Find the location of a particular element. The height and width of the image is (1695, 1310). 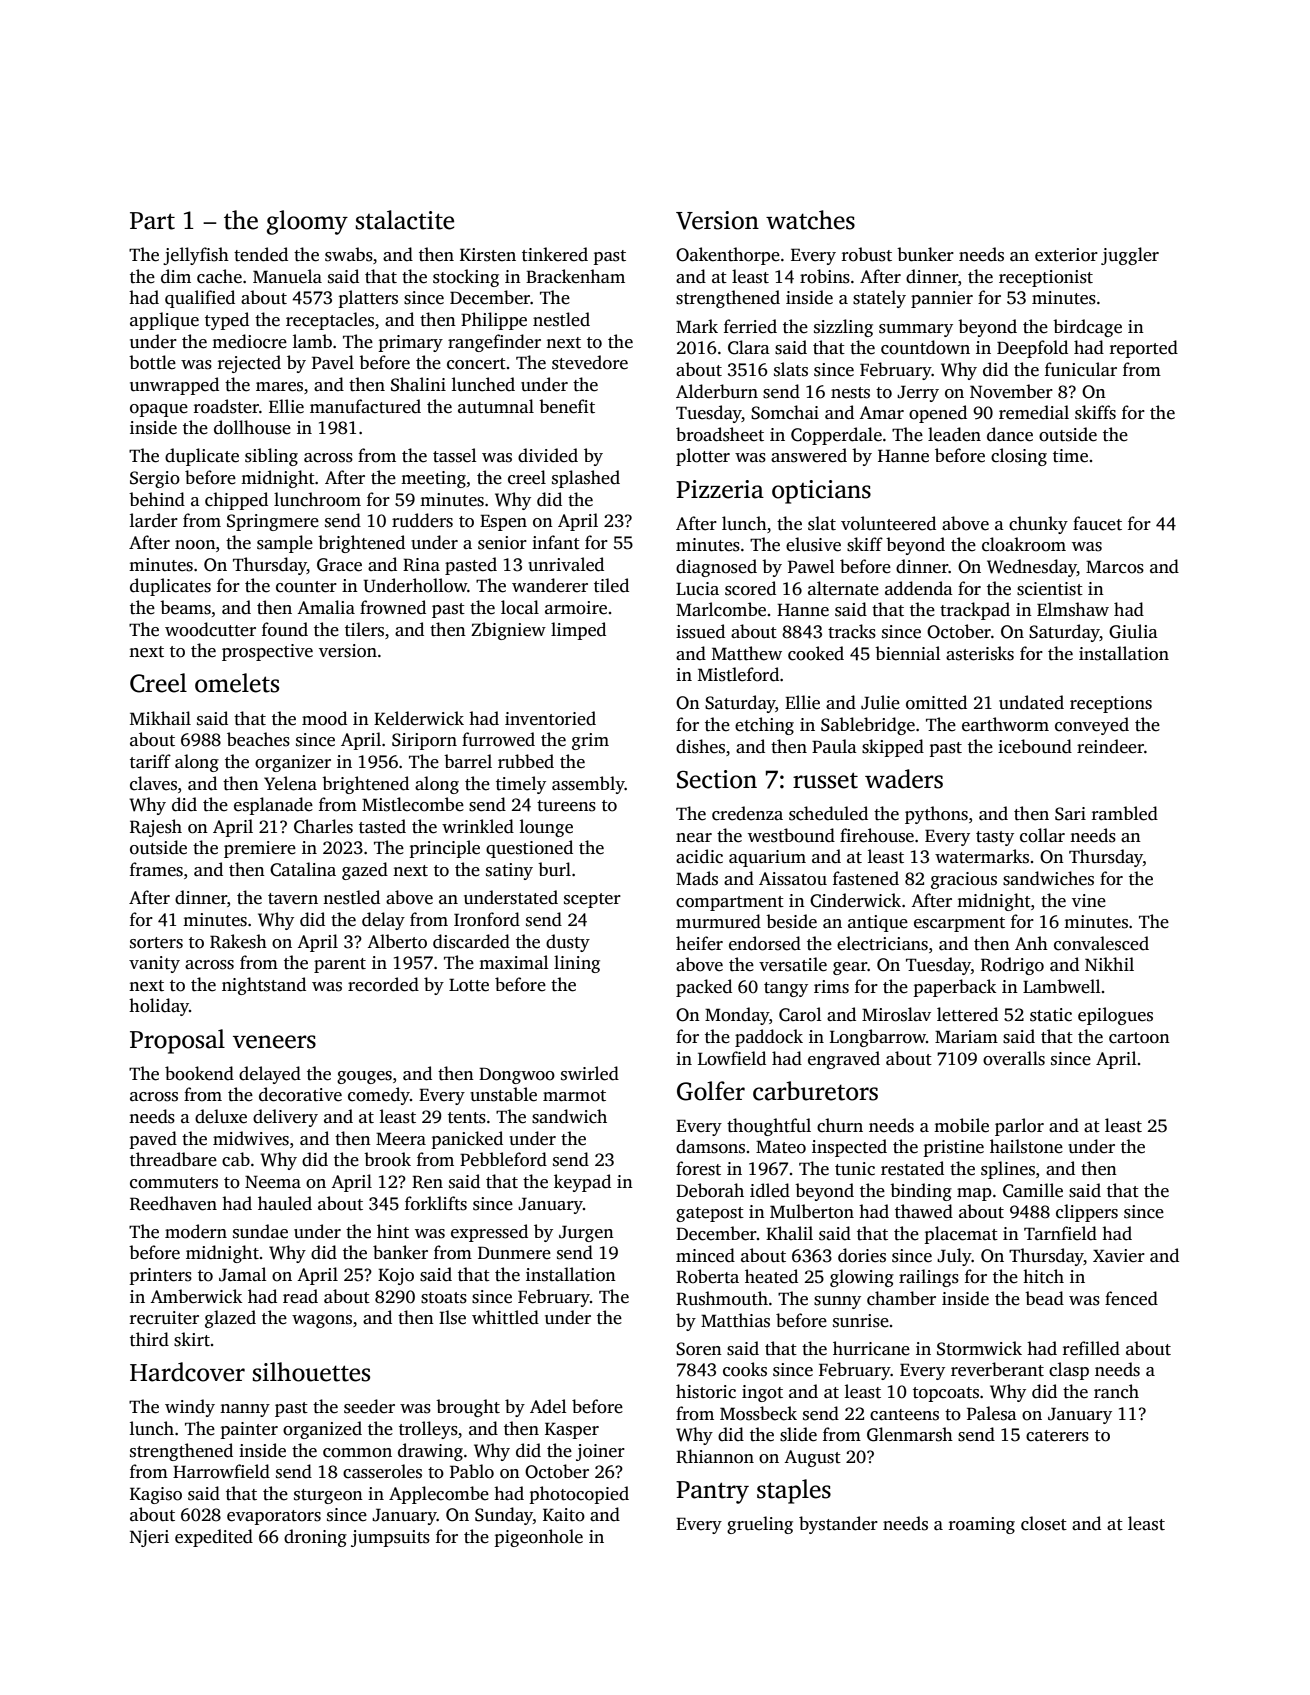

Amalia is located at coordinates (326, 607).
